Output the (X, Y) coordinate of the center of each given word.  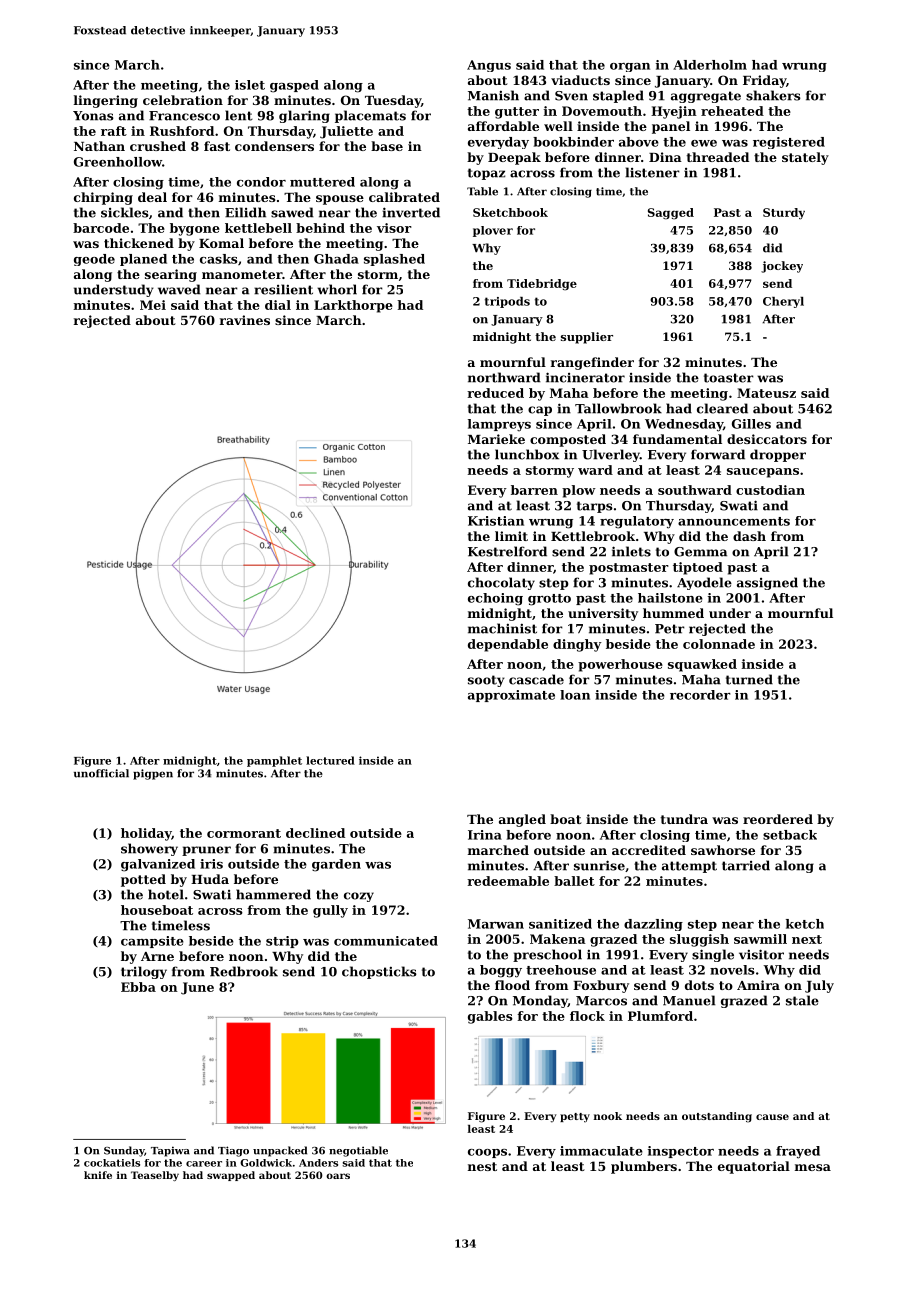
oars (338, 1176)
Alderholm (710, 65)
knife (98, 1175)
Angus (489, 66)
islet (250, 85)
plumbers (644, 1167)
